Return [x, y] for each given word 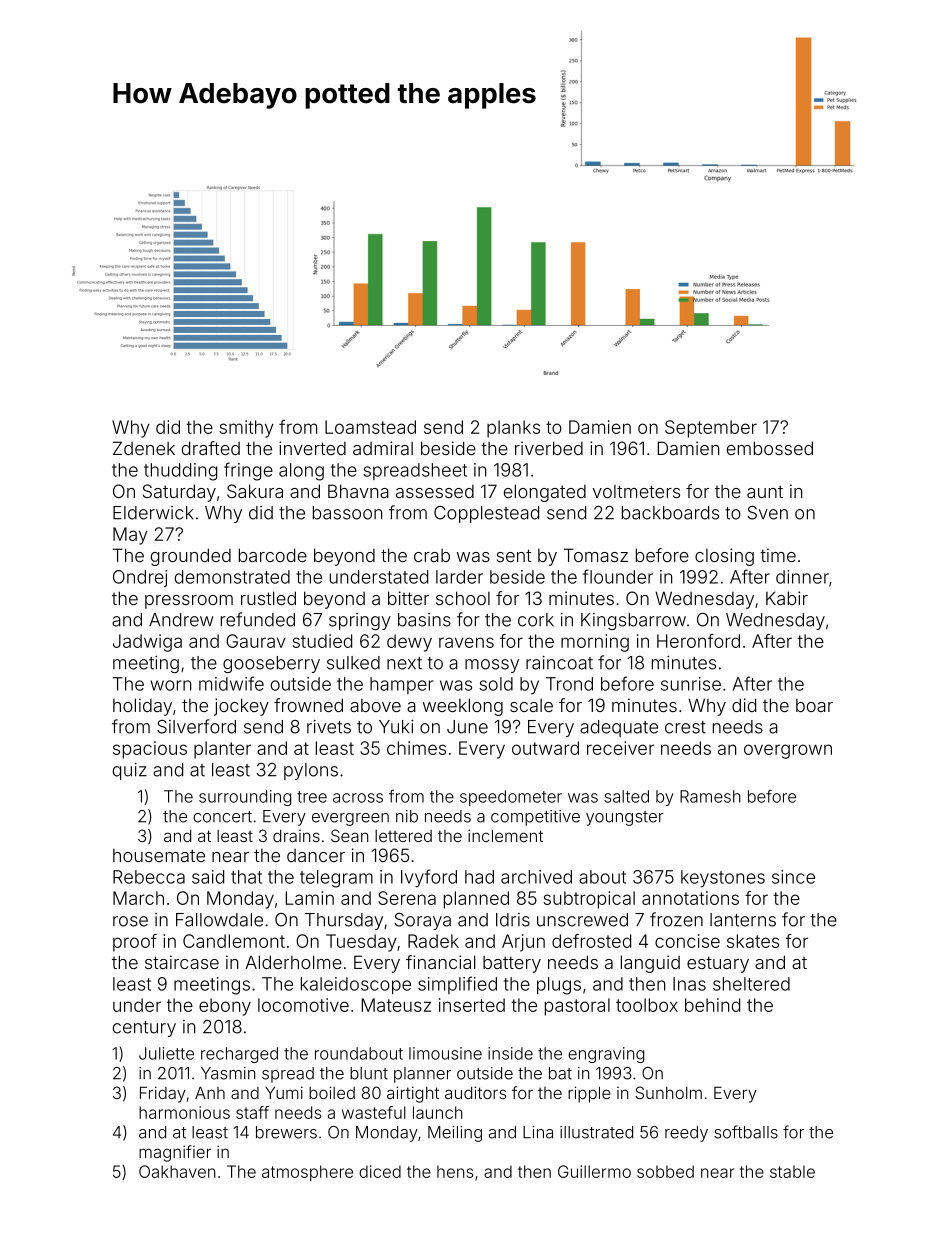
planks [513, 429]
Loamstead [370, 427]
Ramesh [710, 796]
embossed [770, 448]
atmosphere [307, 1173]
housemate [159, 855]
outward [545, 748]
